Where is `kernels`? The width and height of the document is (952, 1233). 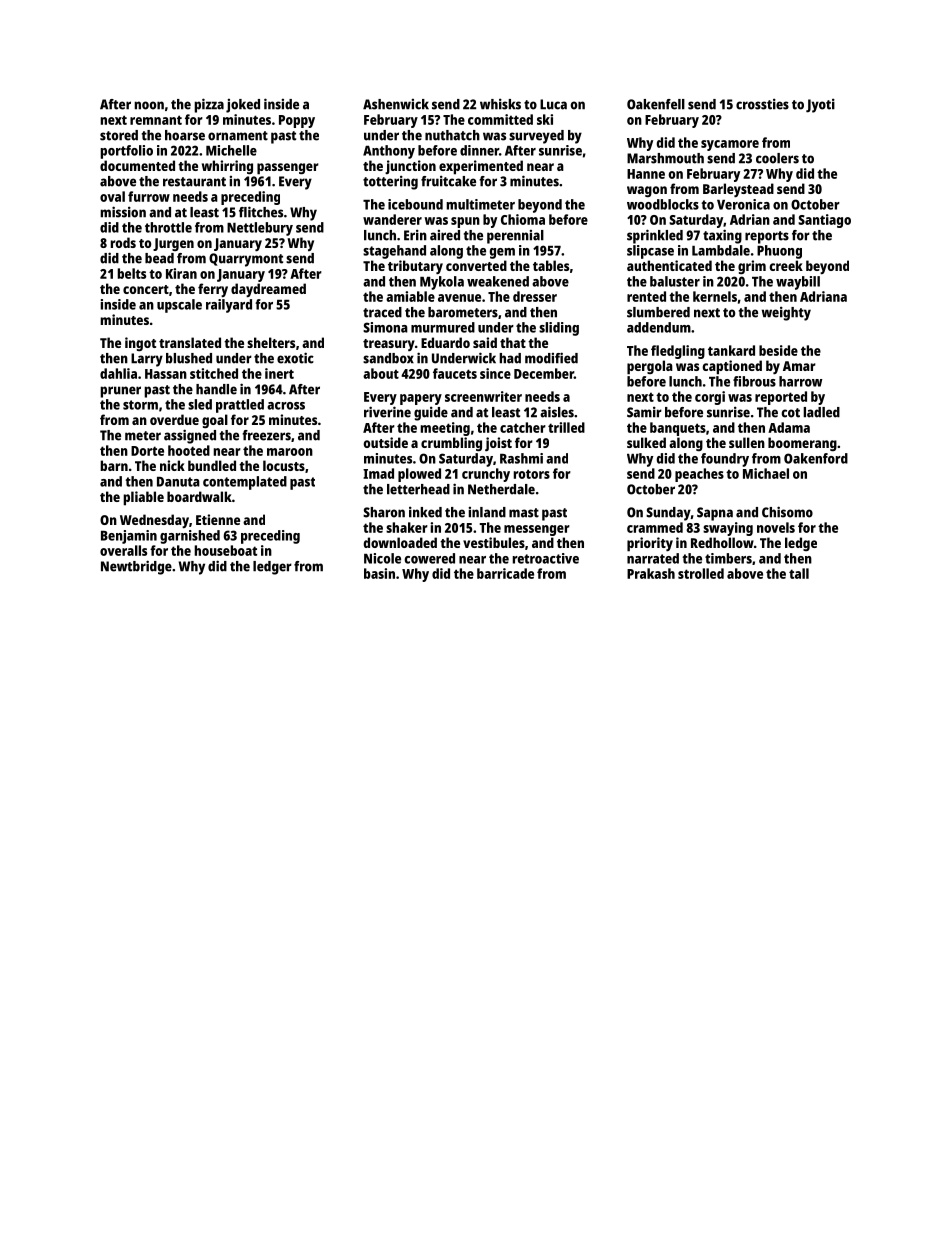
kernels is located at coordinates (715, 296).
